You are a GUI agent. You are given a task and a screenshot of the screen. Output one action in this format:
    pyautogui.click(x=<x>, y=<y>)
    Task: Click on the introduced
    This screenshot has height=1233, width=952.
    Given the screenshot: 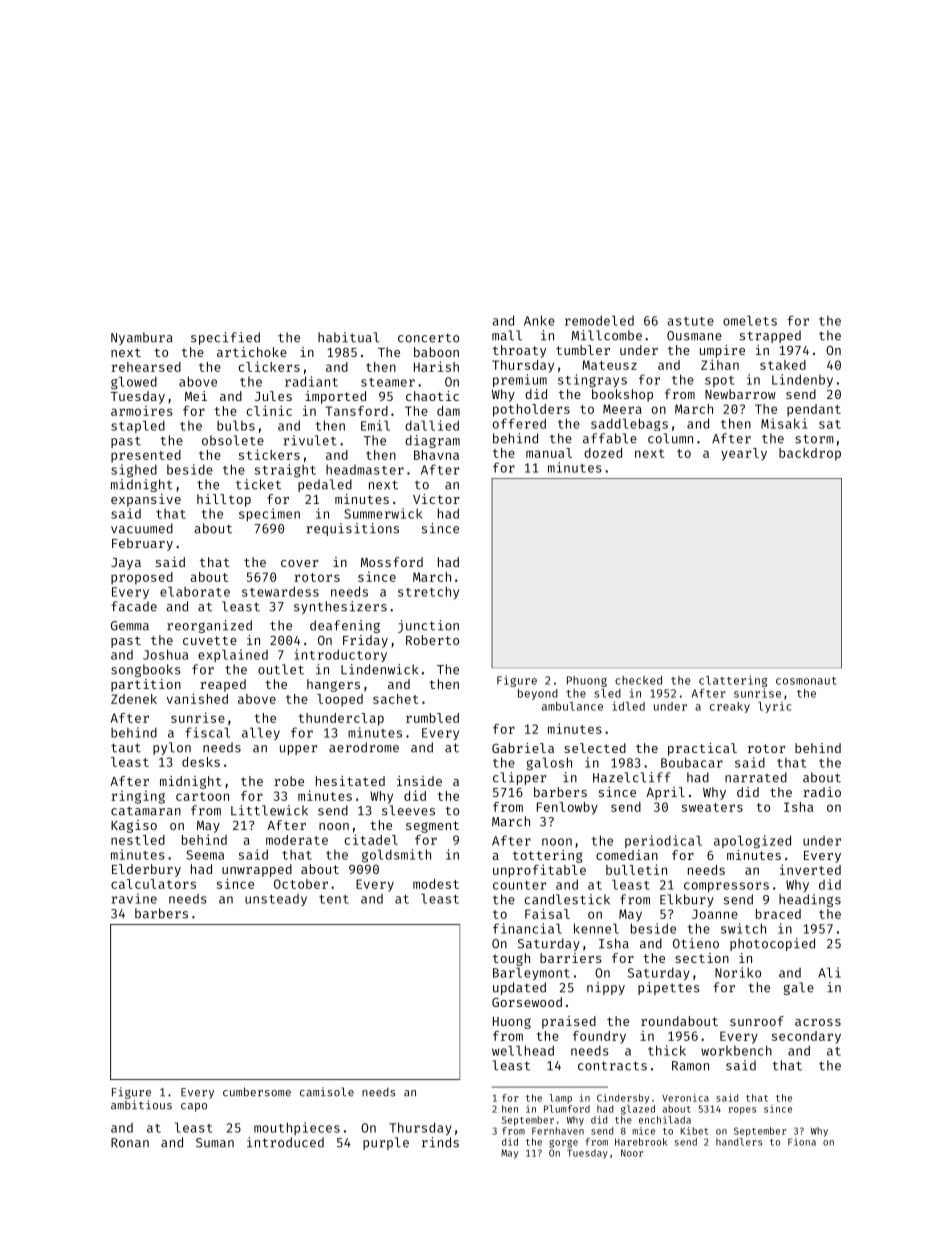 What is the action you would take?
    pyautogui.click(x=285, y=1142)
